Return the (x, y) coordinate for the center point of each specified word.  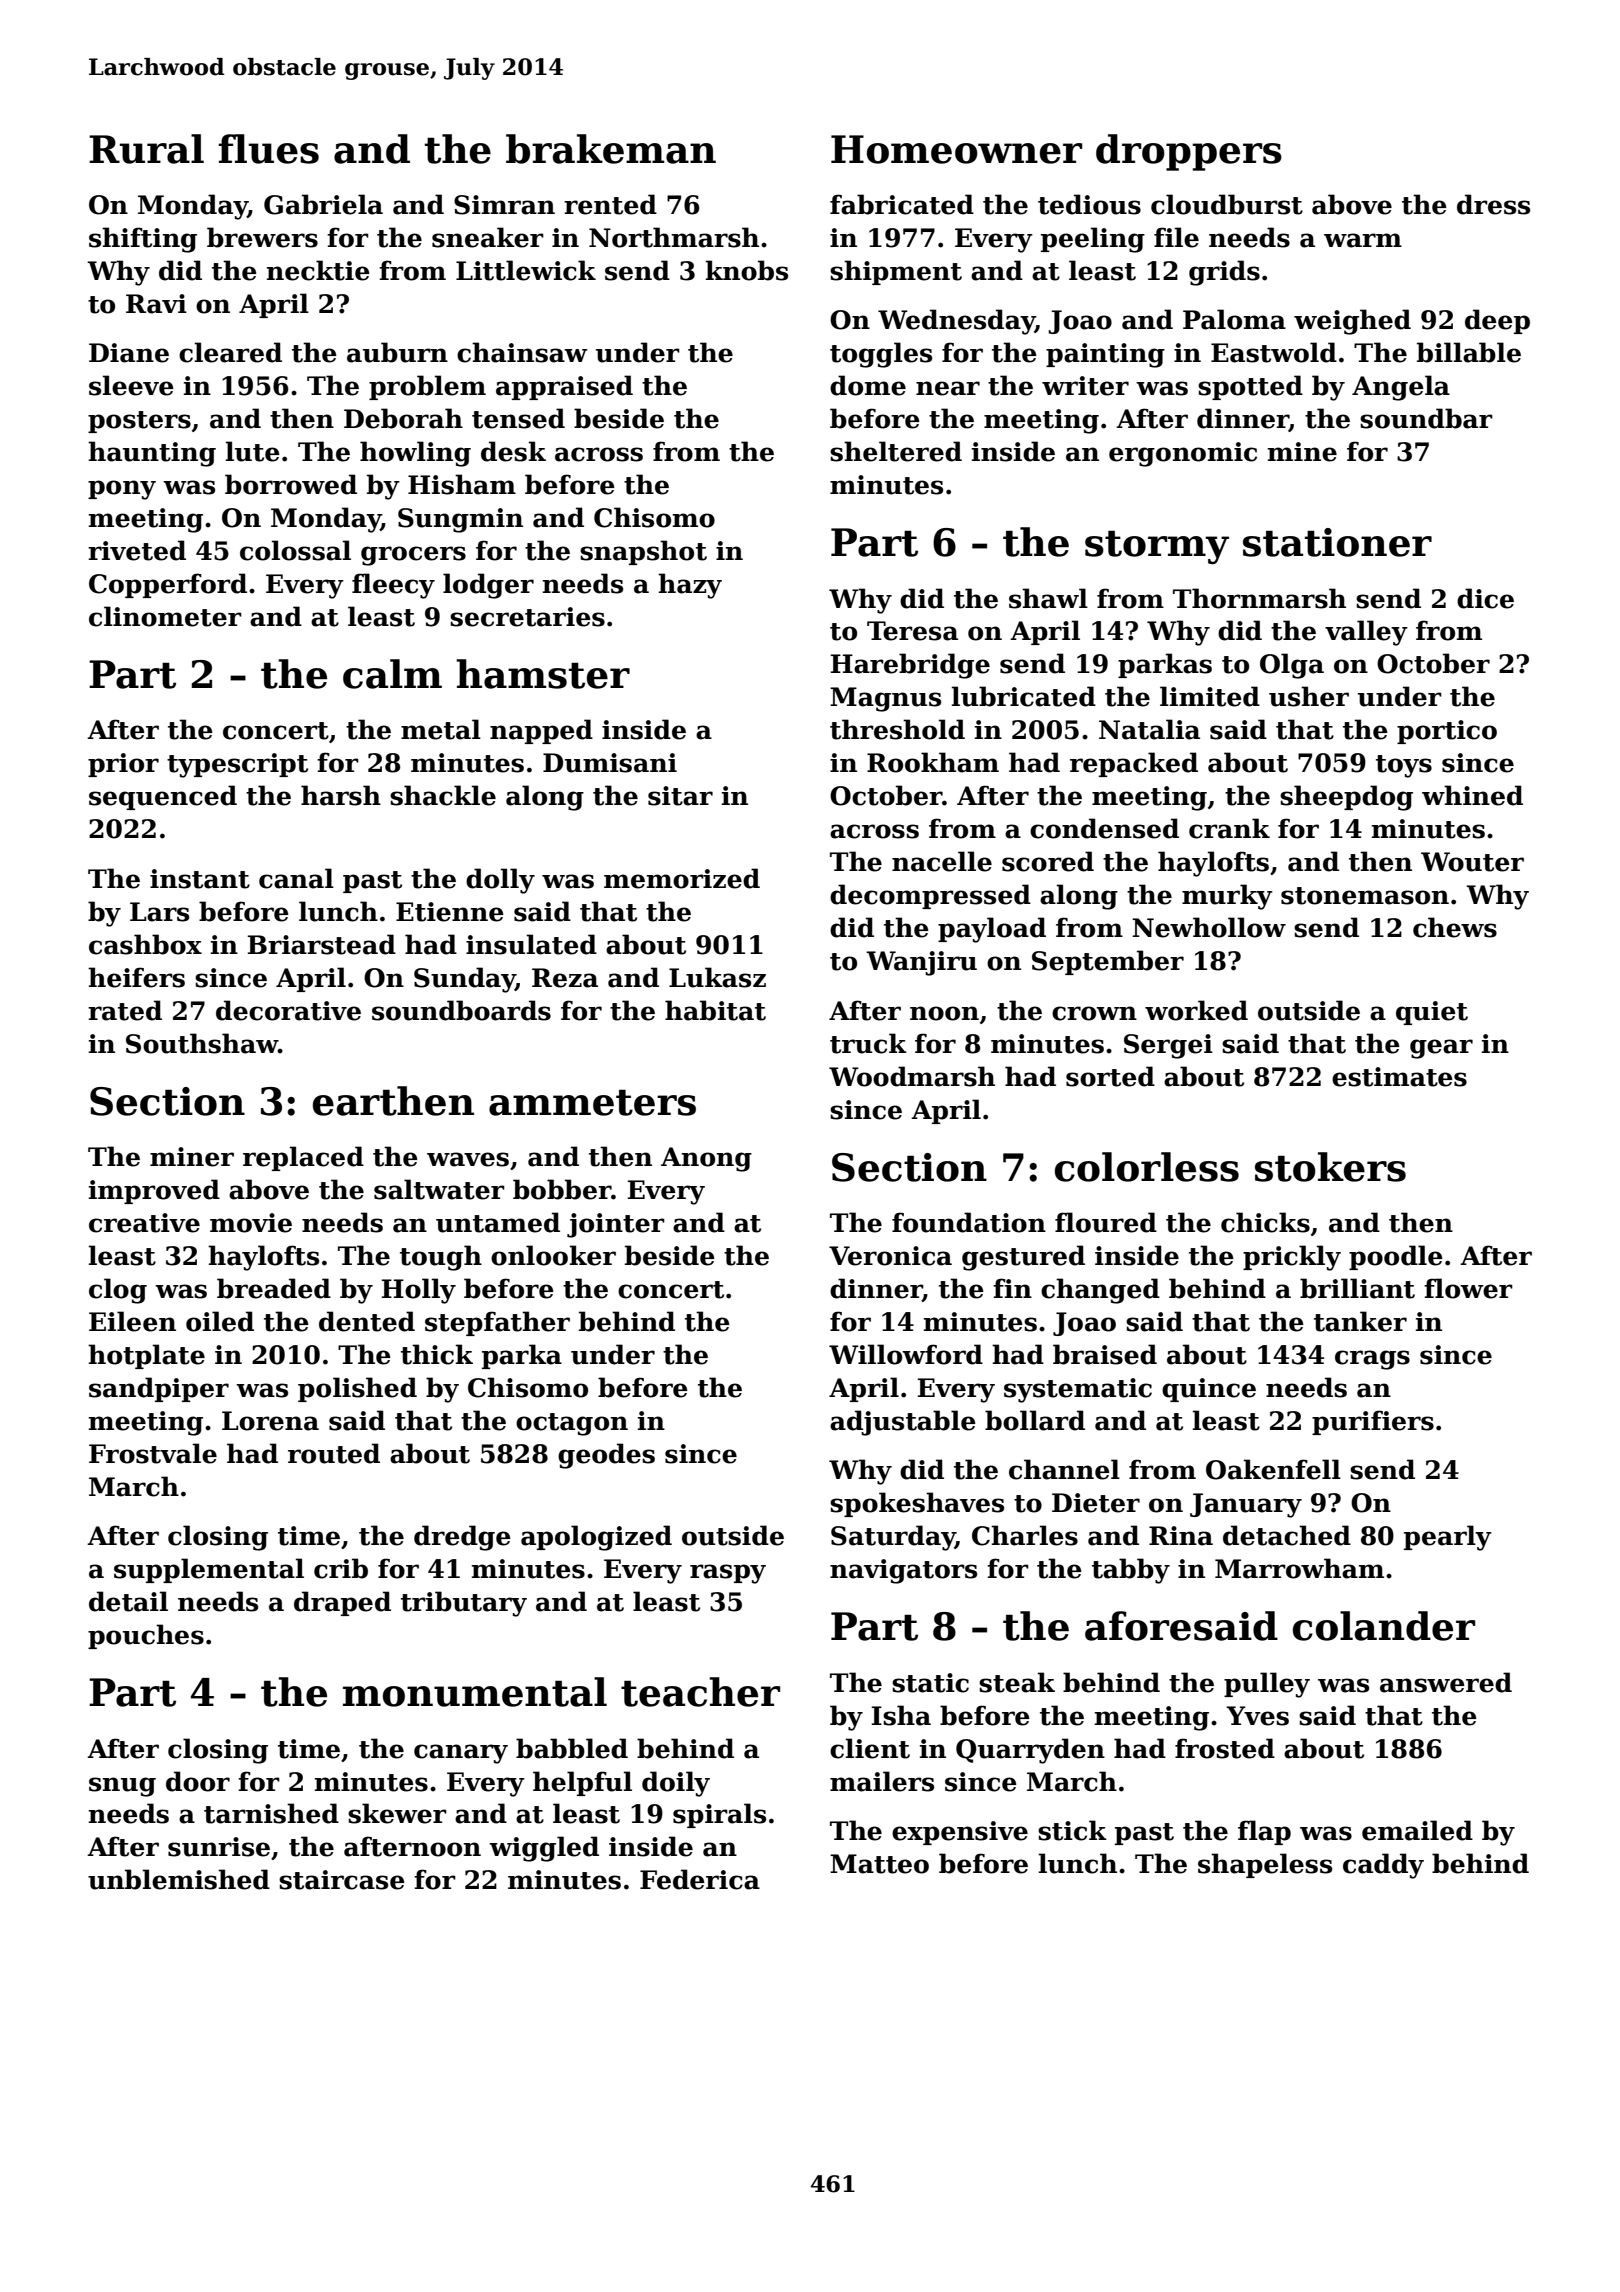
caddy (1383, 1866)
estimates (1399, 1077)
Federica (700, 1879)
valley (1366, 633)
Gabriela (323, 204)
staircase (342, 1880)
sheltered (896, 451)
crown (1094, 1013)
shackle (443, 795)
